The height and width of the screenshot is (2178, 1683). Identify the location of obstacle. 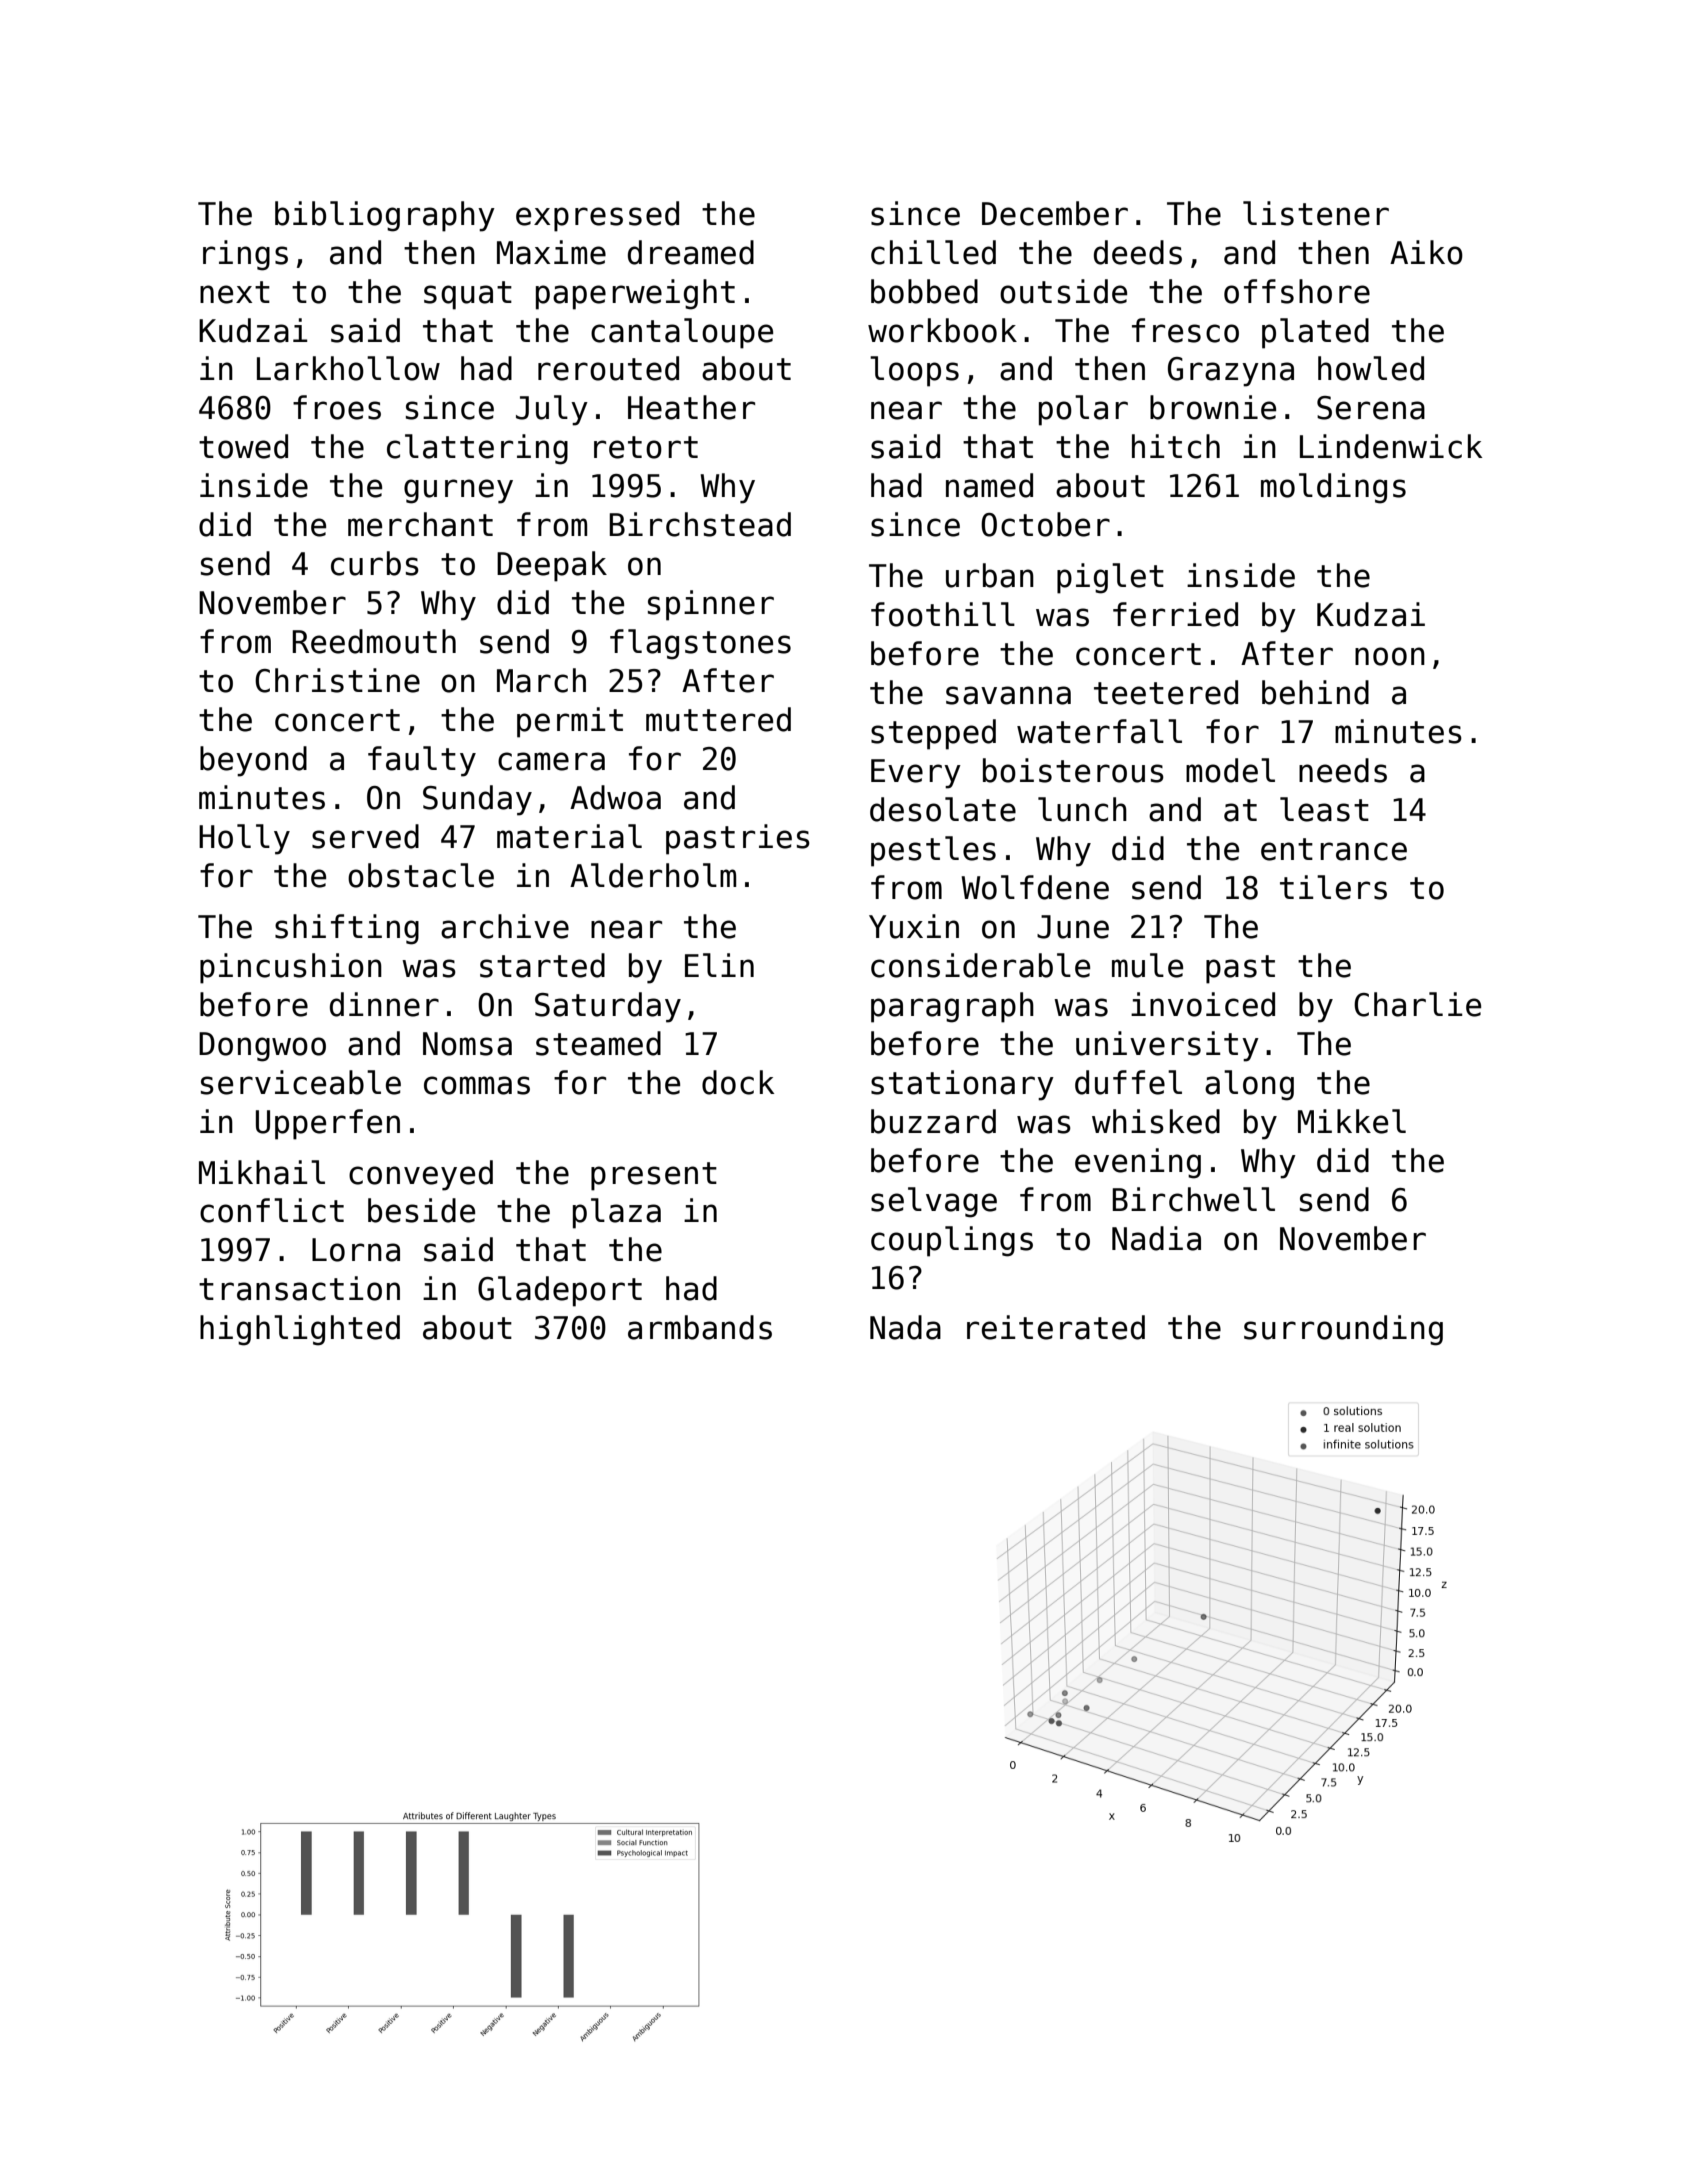
(421, 875).
